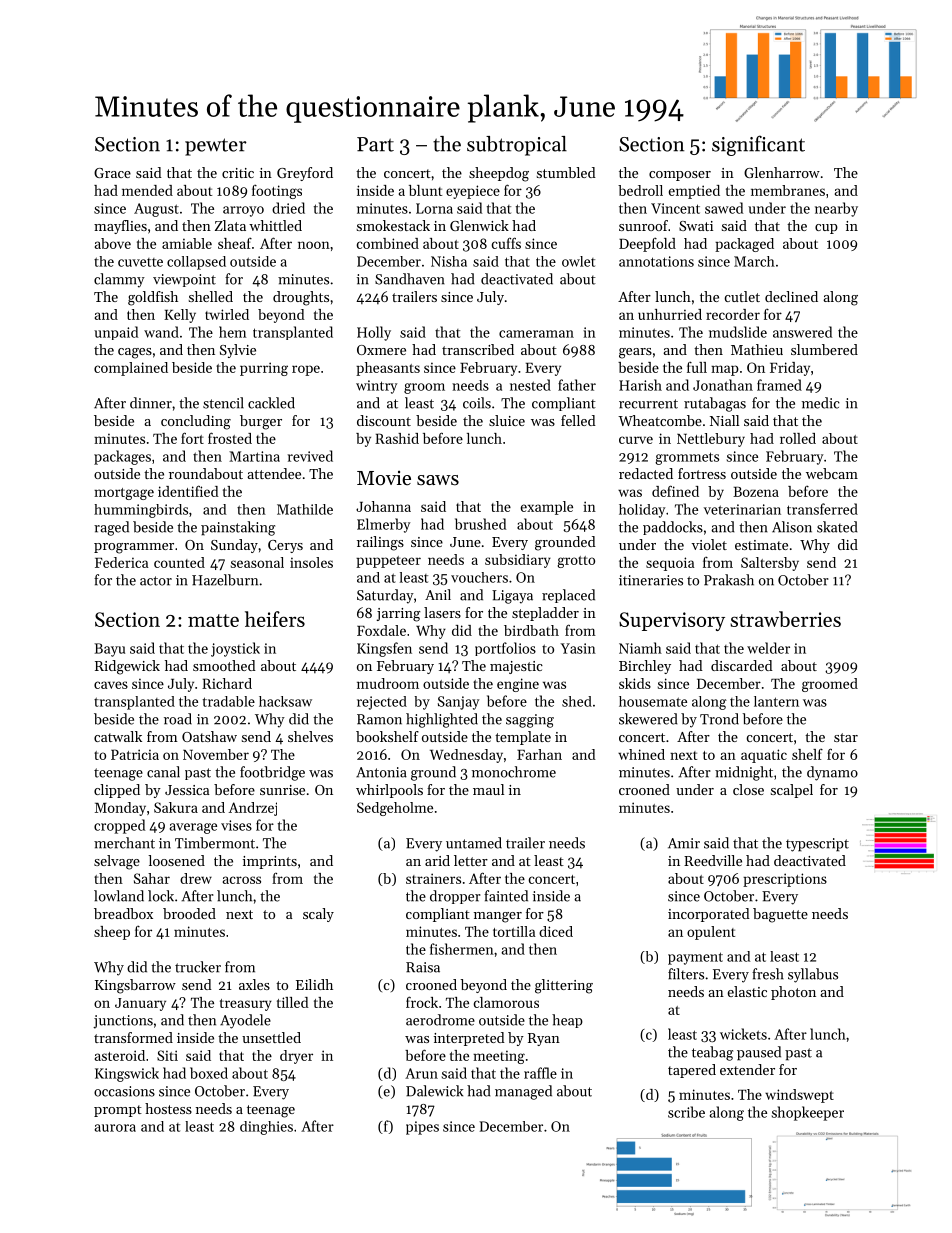 This document has width=952, height=1233. I want to click on cackled, so click(271, 403).
